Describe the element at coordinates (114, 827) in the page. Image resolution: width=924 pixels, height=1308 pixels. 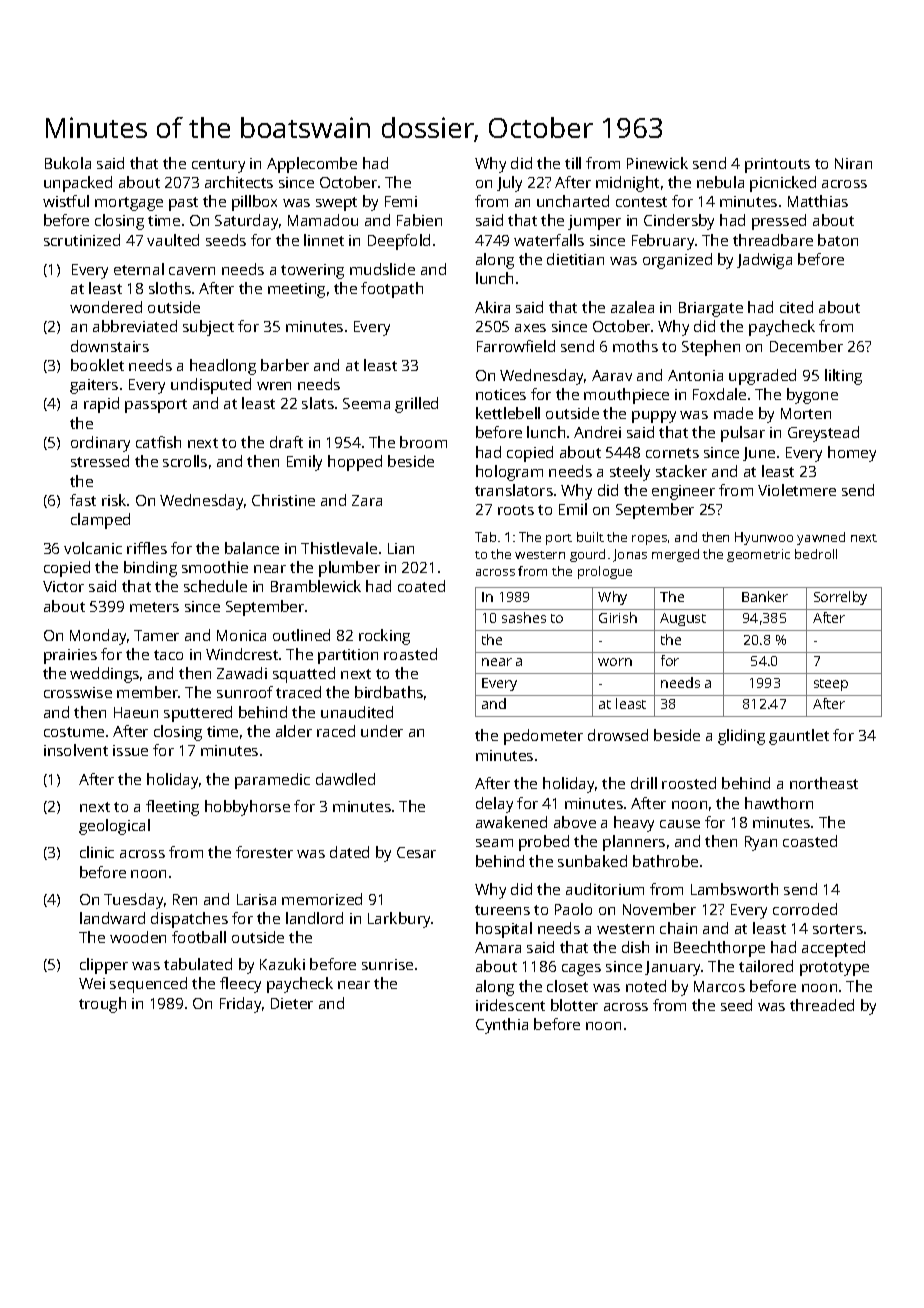
I see `geological` at that location.
